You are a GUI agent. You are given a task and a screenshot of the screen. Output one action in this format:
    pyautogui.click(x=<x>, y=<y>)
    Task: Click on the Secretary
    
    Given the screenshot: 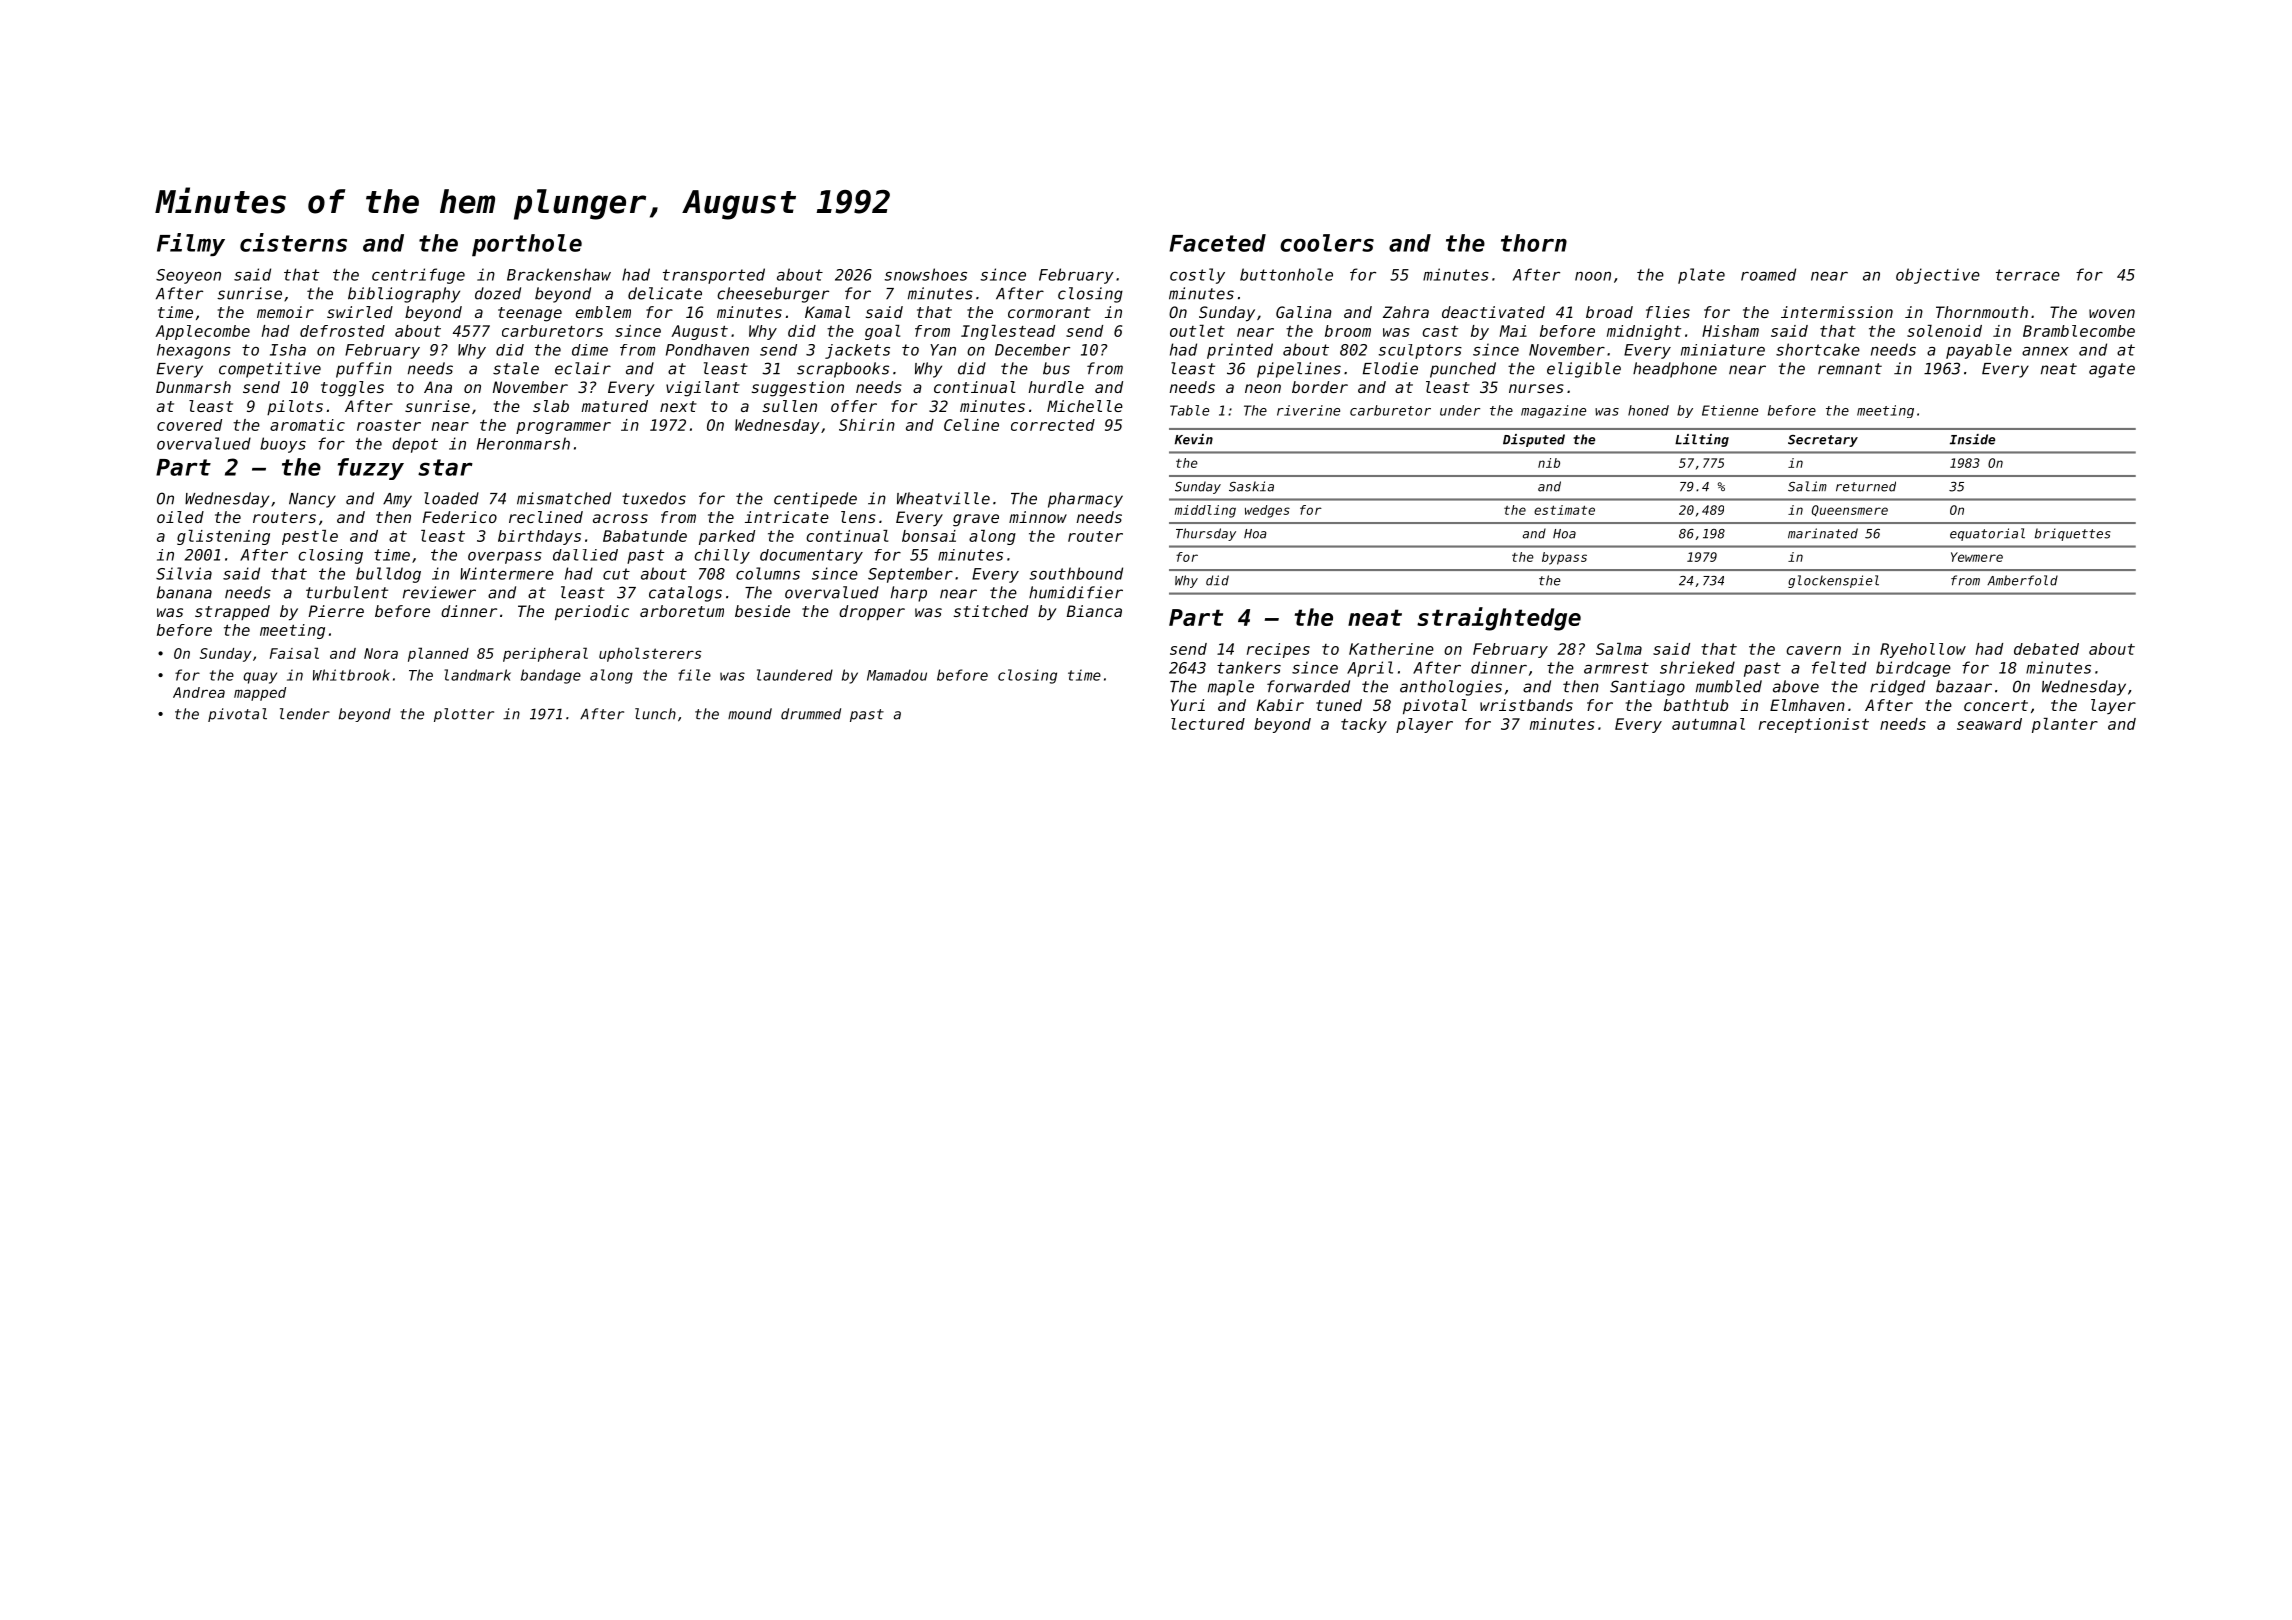 What is the action you would take?
    pyautogui.click(x=1823, y=441)
